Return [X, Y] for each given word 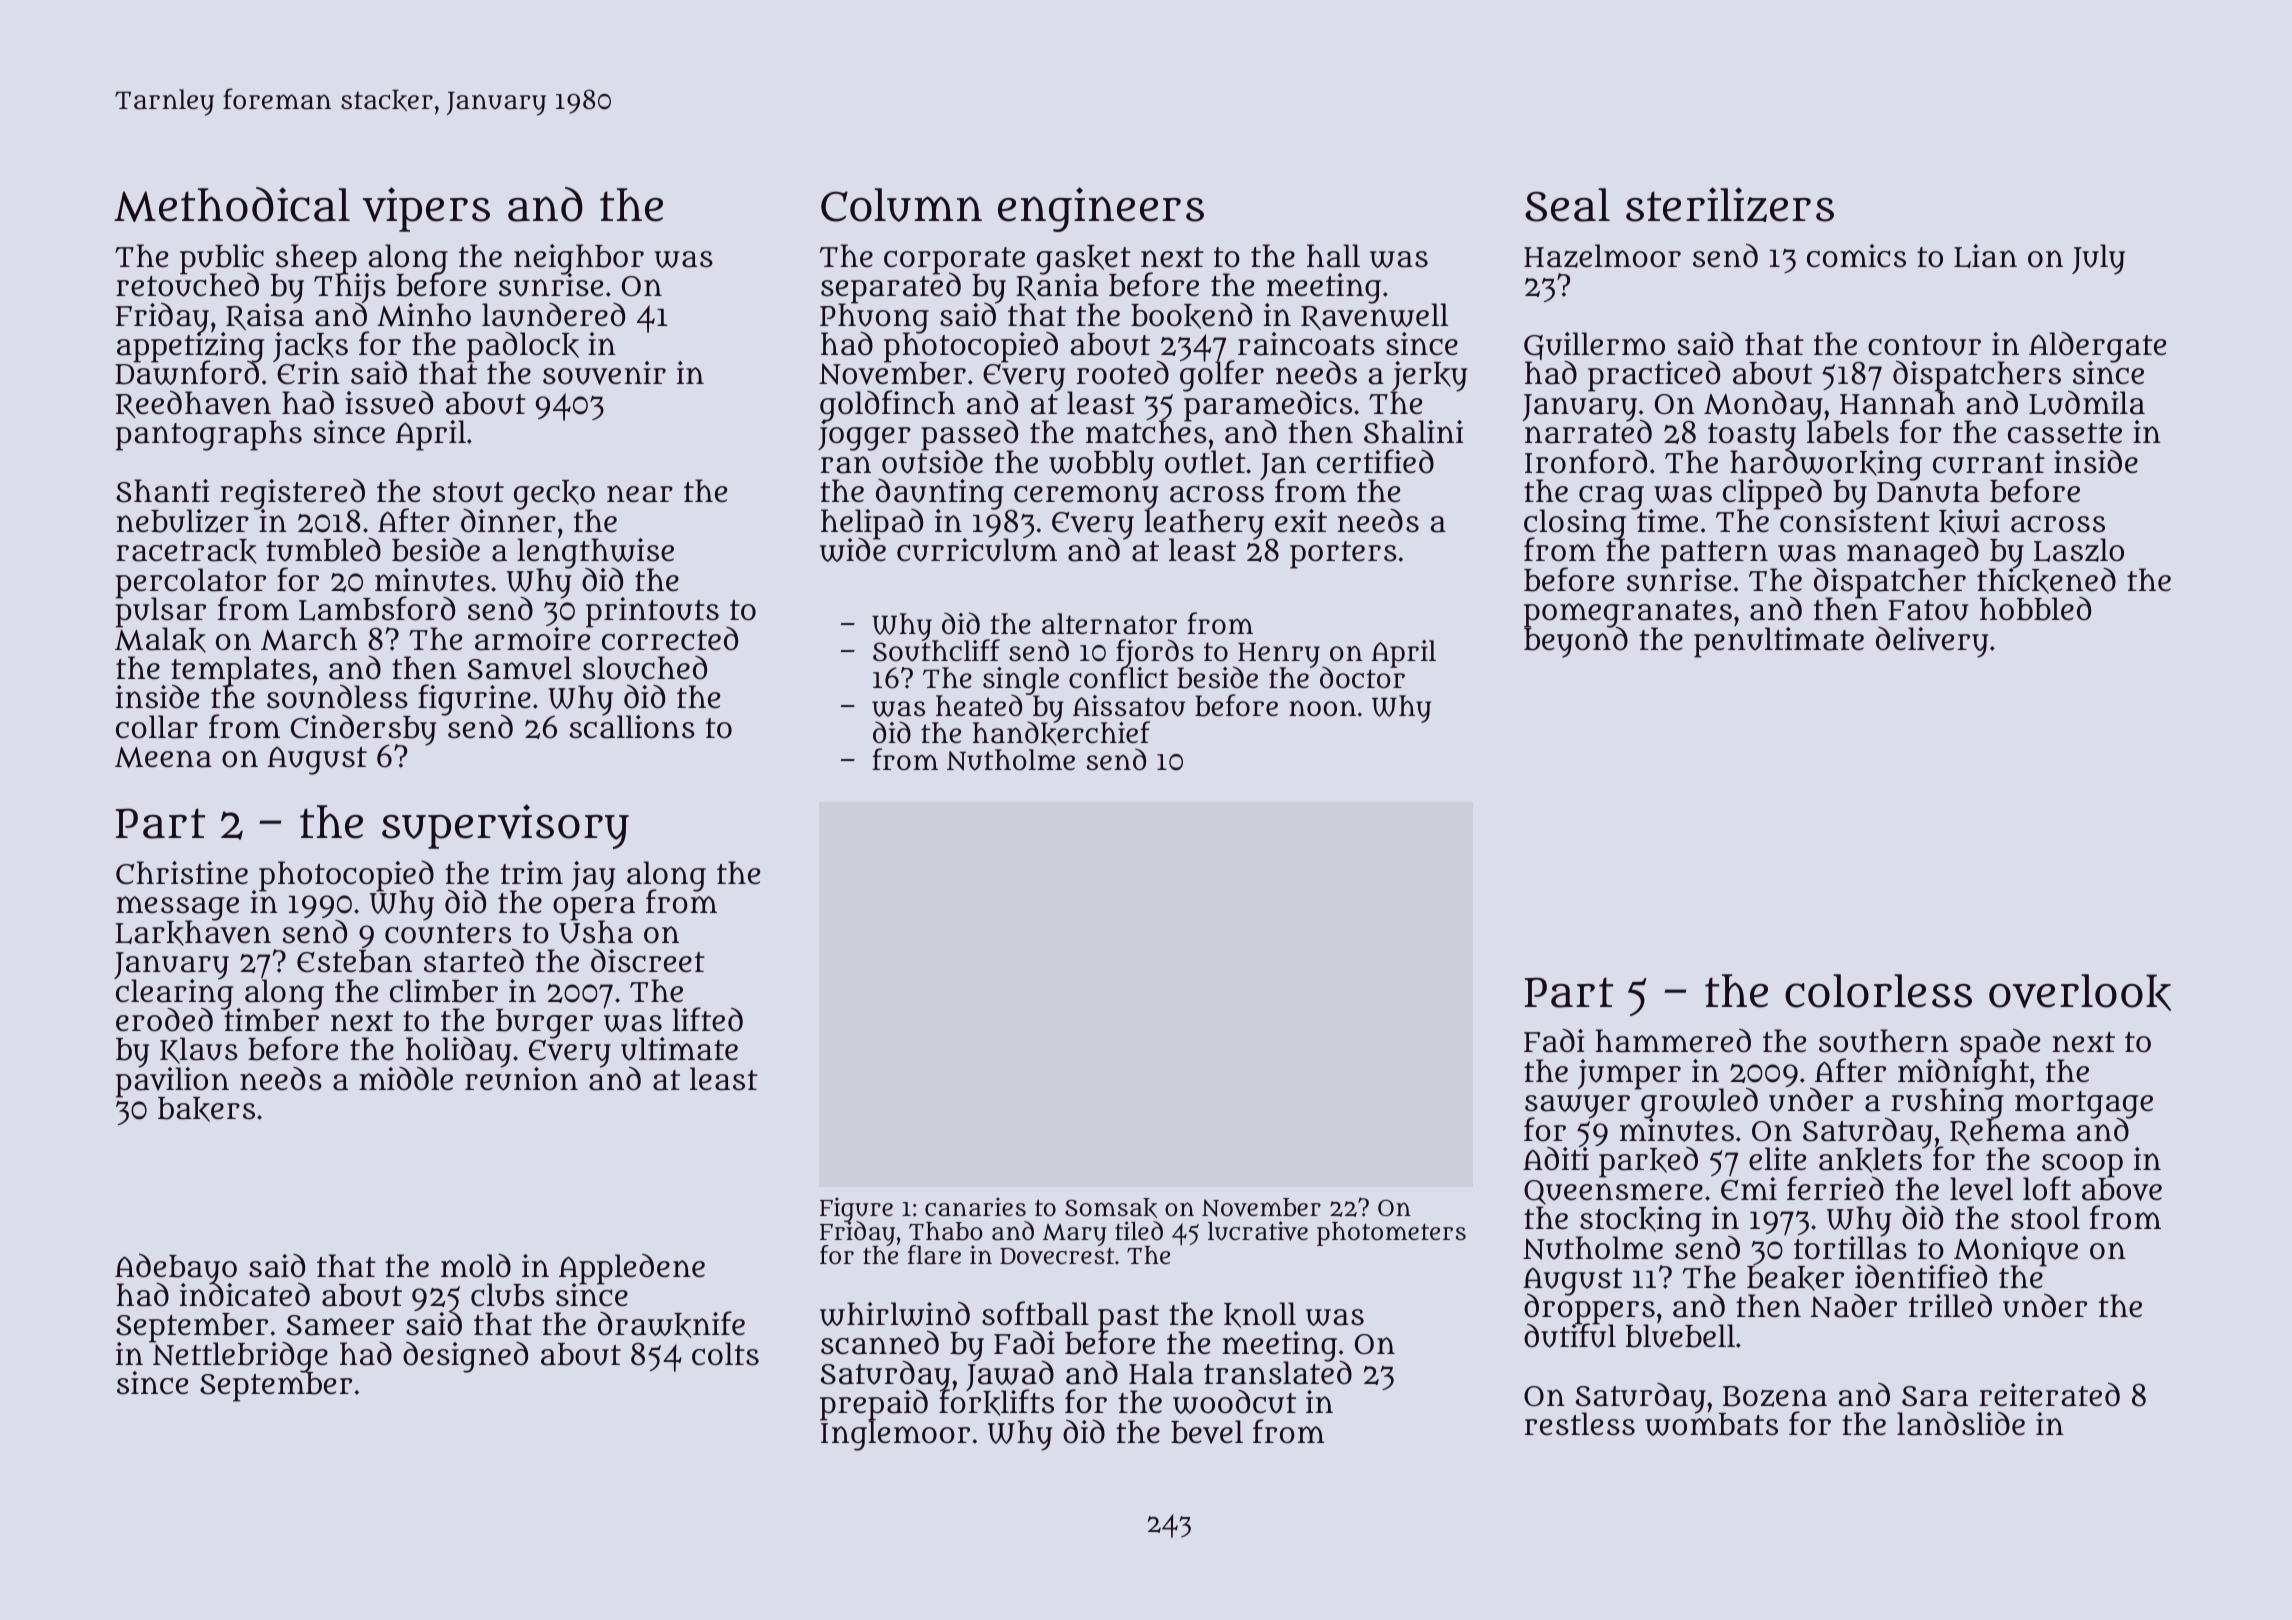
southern [1884, 1041]
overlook [2080, 992]
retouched [187, 285]
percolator [190, 583]
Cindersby [363, 731]
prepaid [874, 1405]
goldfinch [887, 405]
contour [1924, 345]
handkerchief [1061, 734]
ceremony [1086, 497]
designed [465, 1357]
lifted [707, 1019]
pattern [1714, 555]
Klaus [199, 1050]
